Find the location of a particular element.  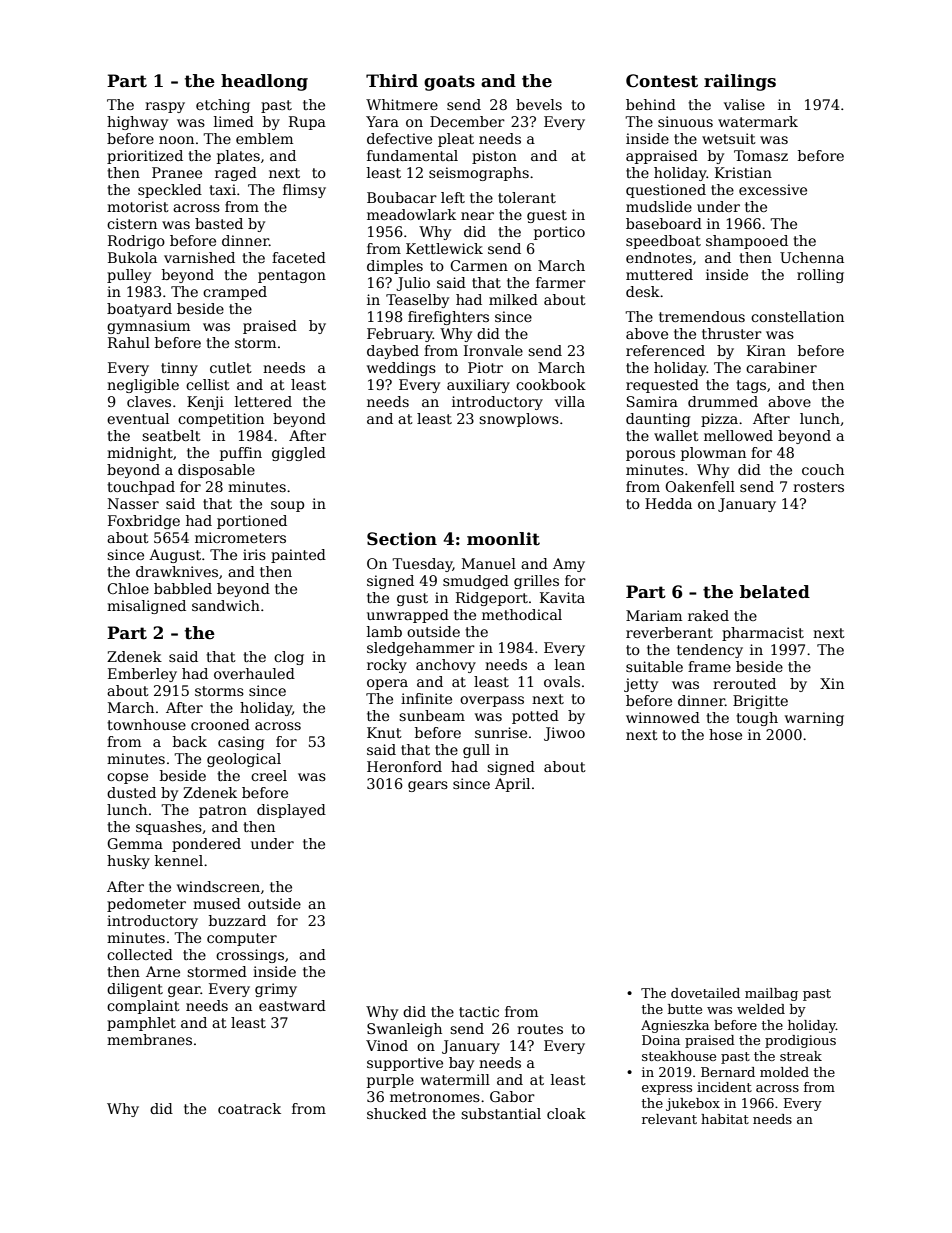

railings is located at coordinates (740, 82).
